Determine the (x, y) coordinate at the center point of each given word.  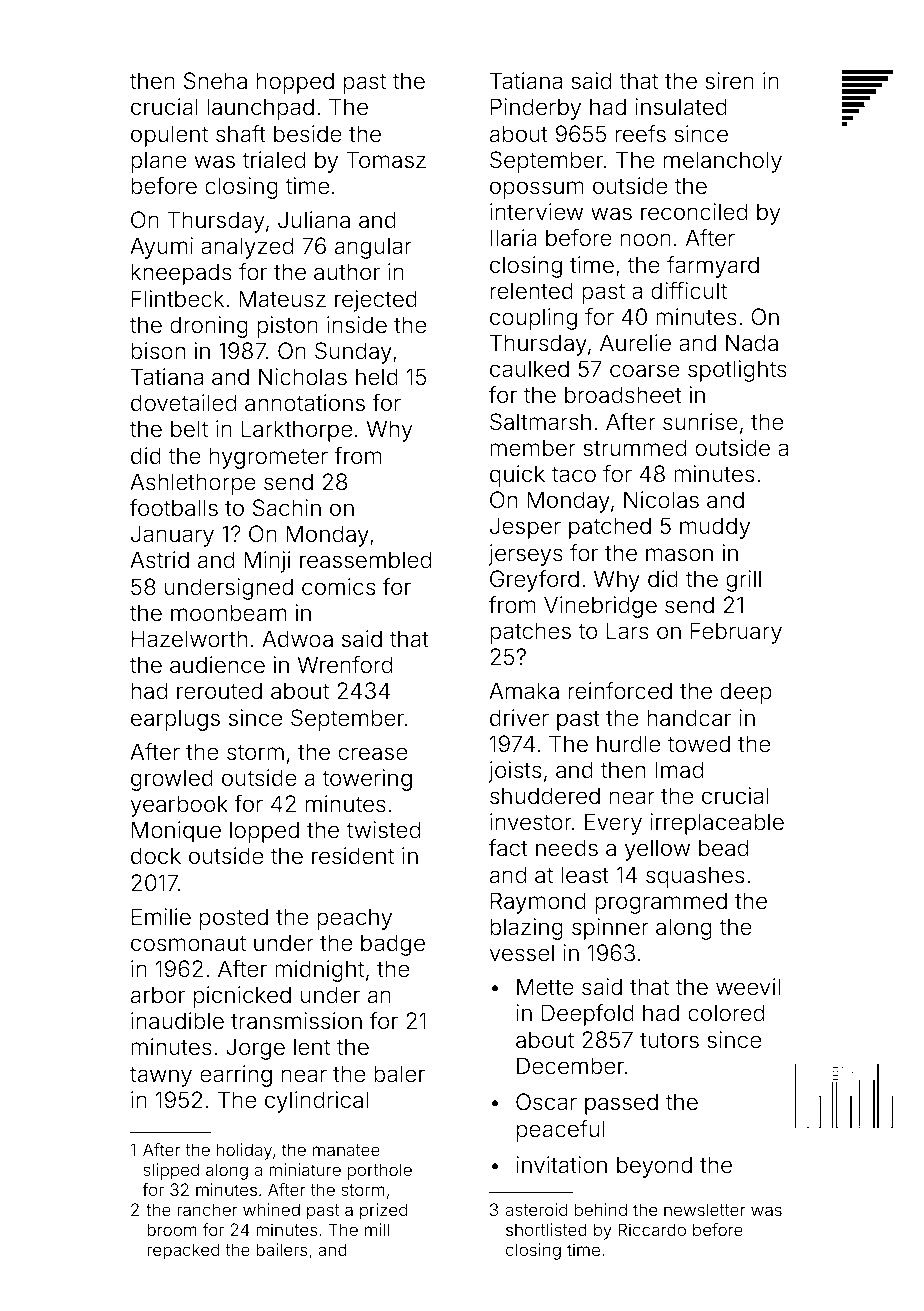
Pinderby (536, 109)
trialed (273, 160)
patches (530, 633)
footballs (174, 508)
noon (646, 239)
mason (679, 555)
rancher (207, 1209)
